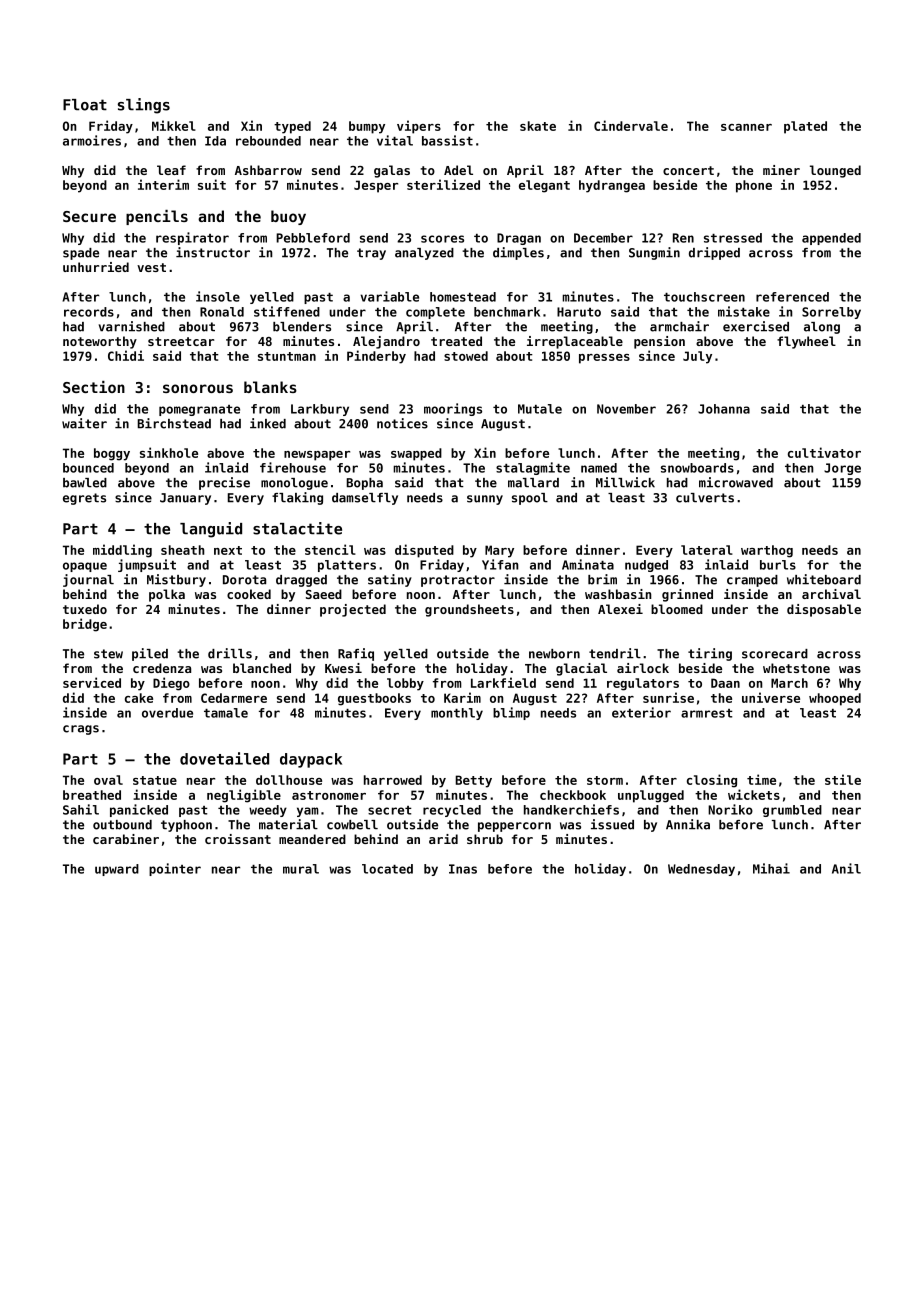 The width and height of the screenshot is (924, 1308). Describe the element at coordinates (262, 668) in the screenshot. I see `blanched` at that location.
